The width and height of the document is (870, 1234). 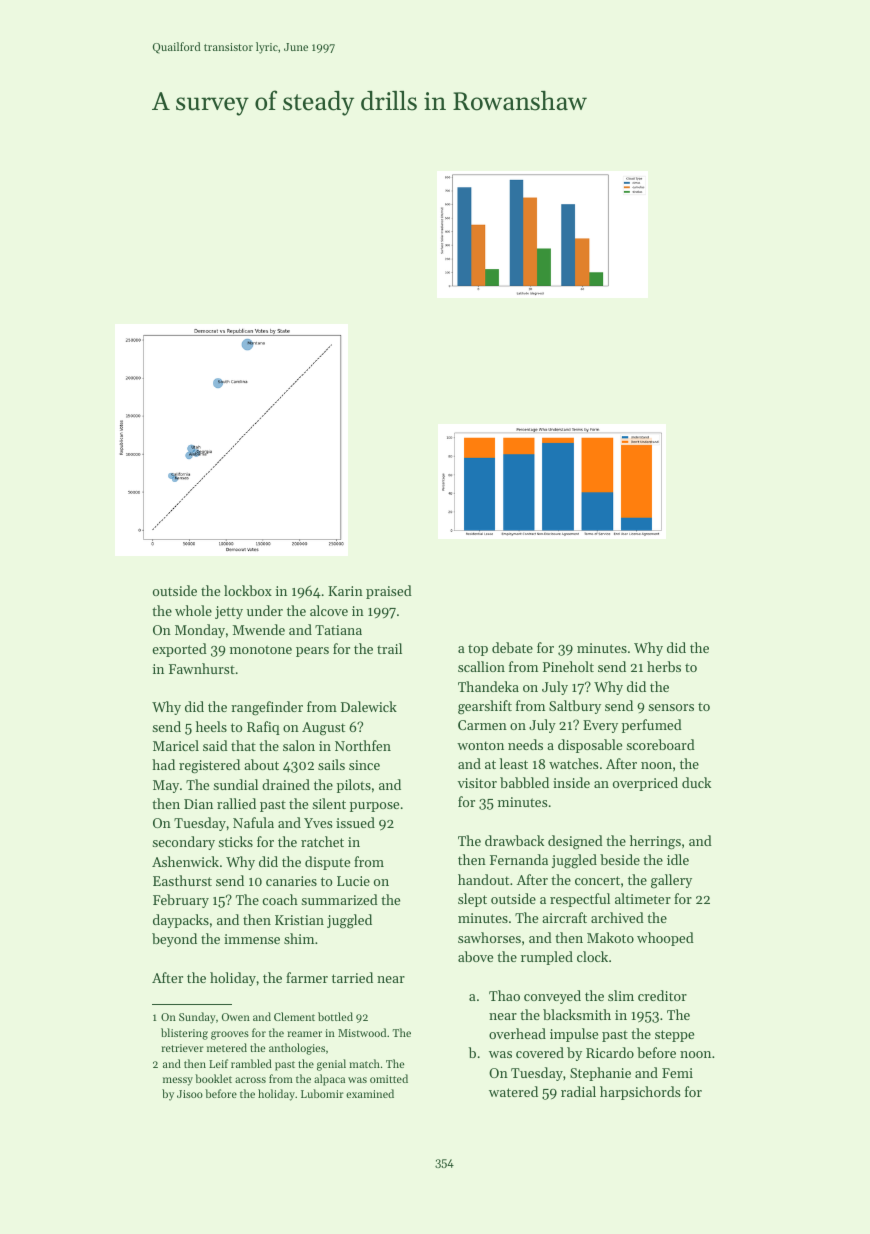 What do you see at coordinates (182, 1048) in the document?
I see `retriever` at bounding box center [182, 1048].
